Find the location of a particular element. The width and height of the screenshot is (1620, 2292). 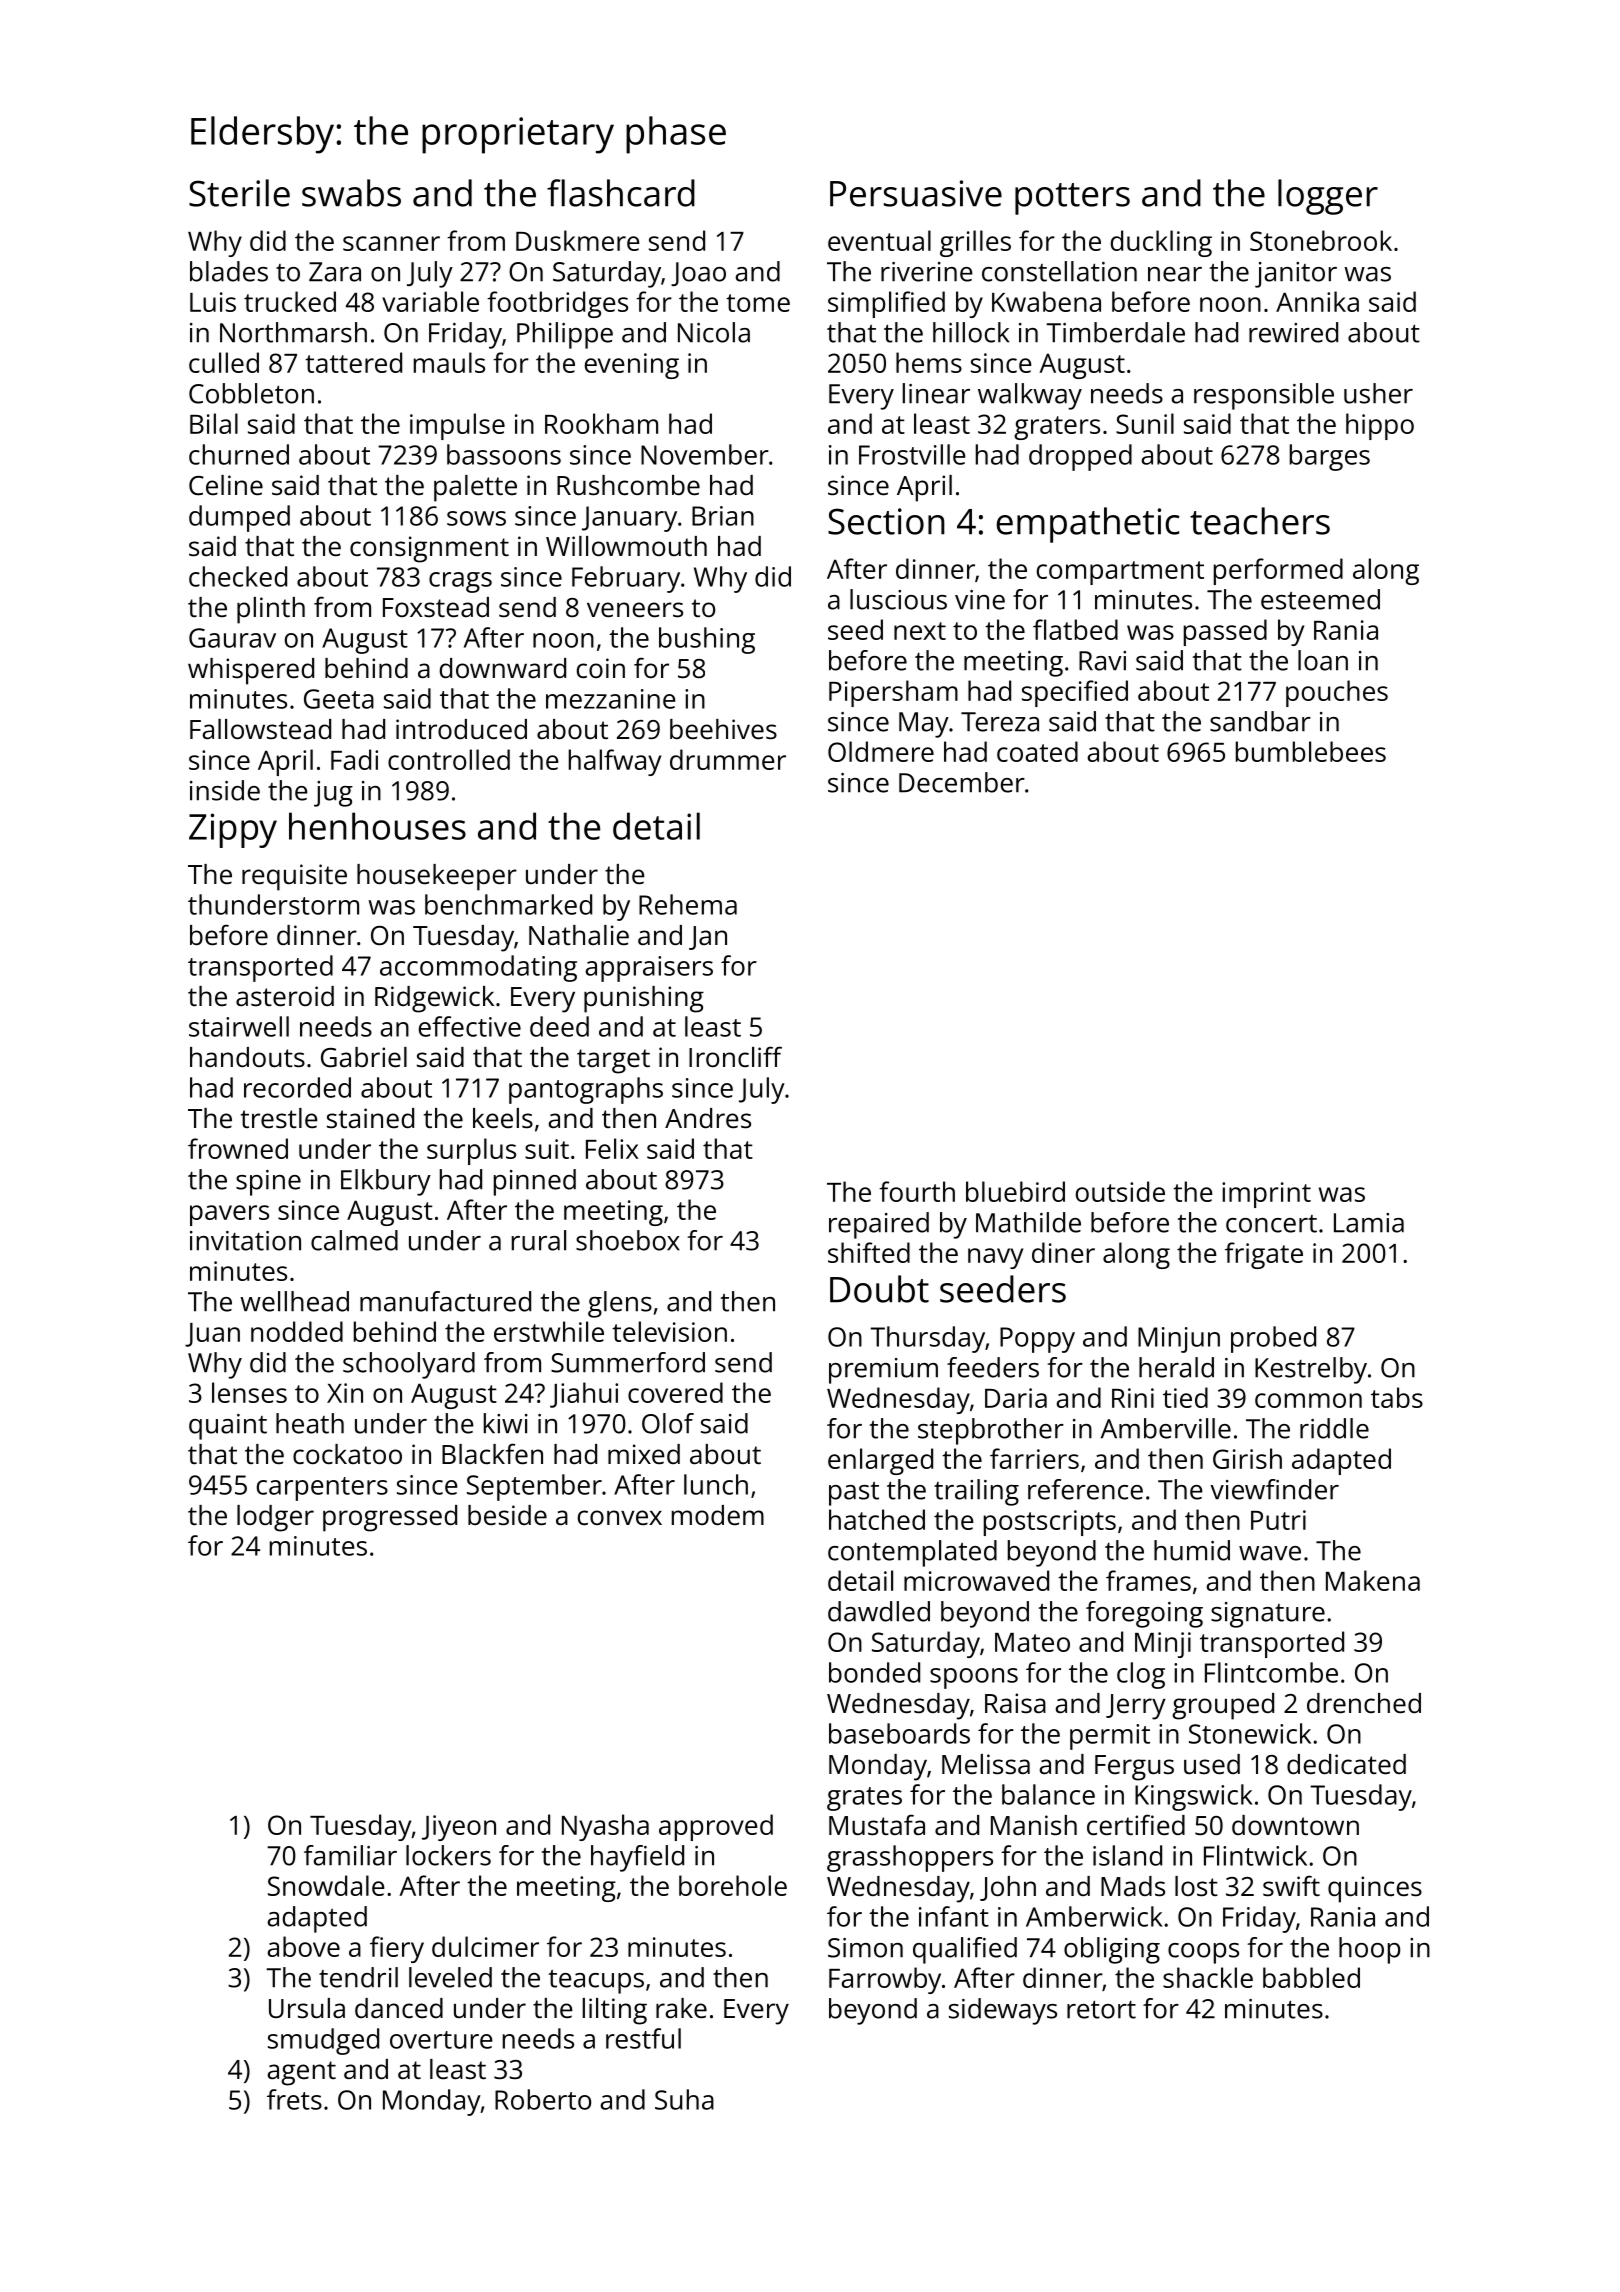

Persuasive is located at coordinates (916, 193).
